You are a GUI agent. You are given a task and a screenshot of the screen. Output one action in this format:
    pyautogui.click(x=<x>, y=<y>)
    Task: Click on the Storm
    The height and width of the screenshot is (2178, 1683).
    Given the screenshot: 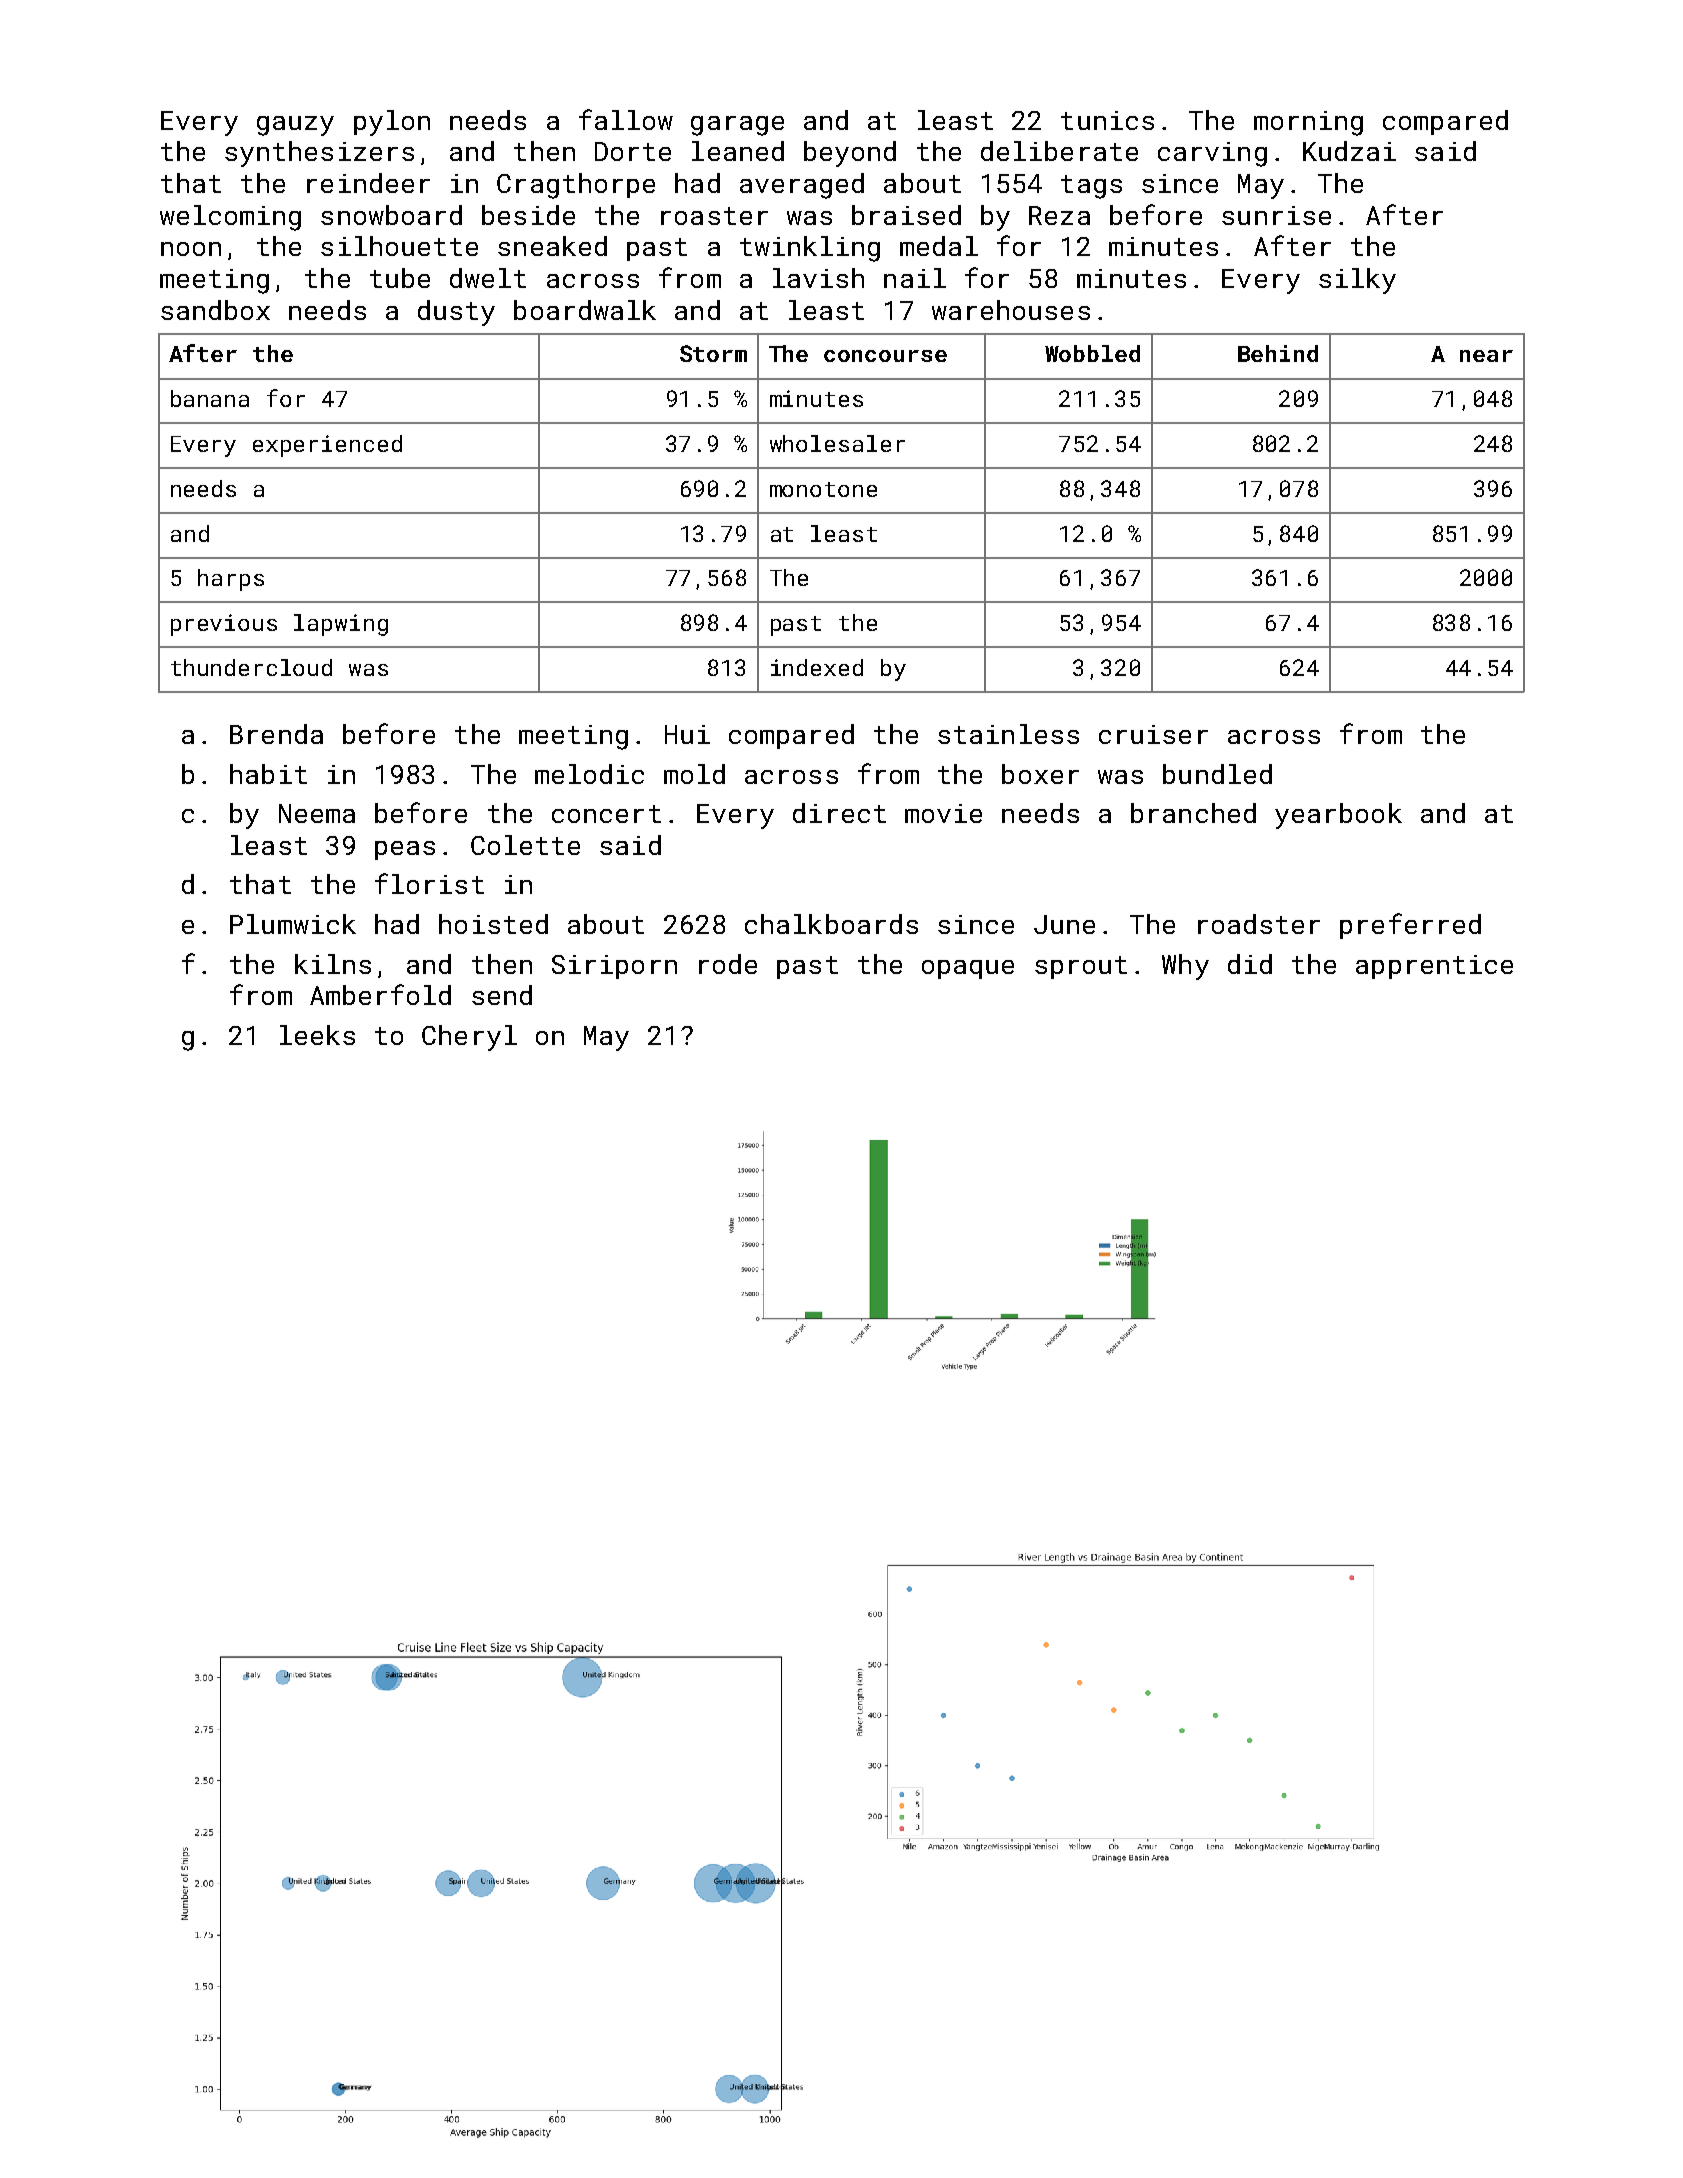 What is the action you would take?
    pyautogui.click(x=713, y=353)
